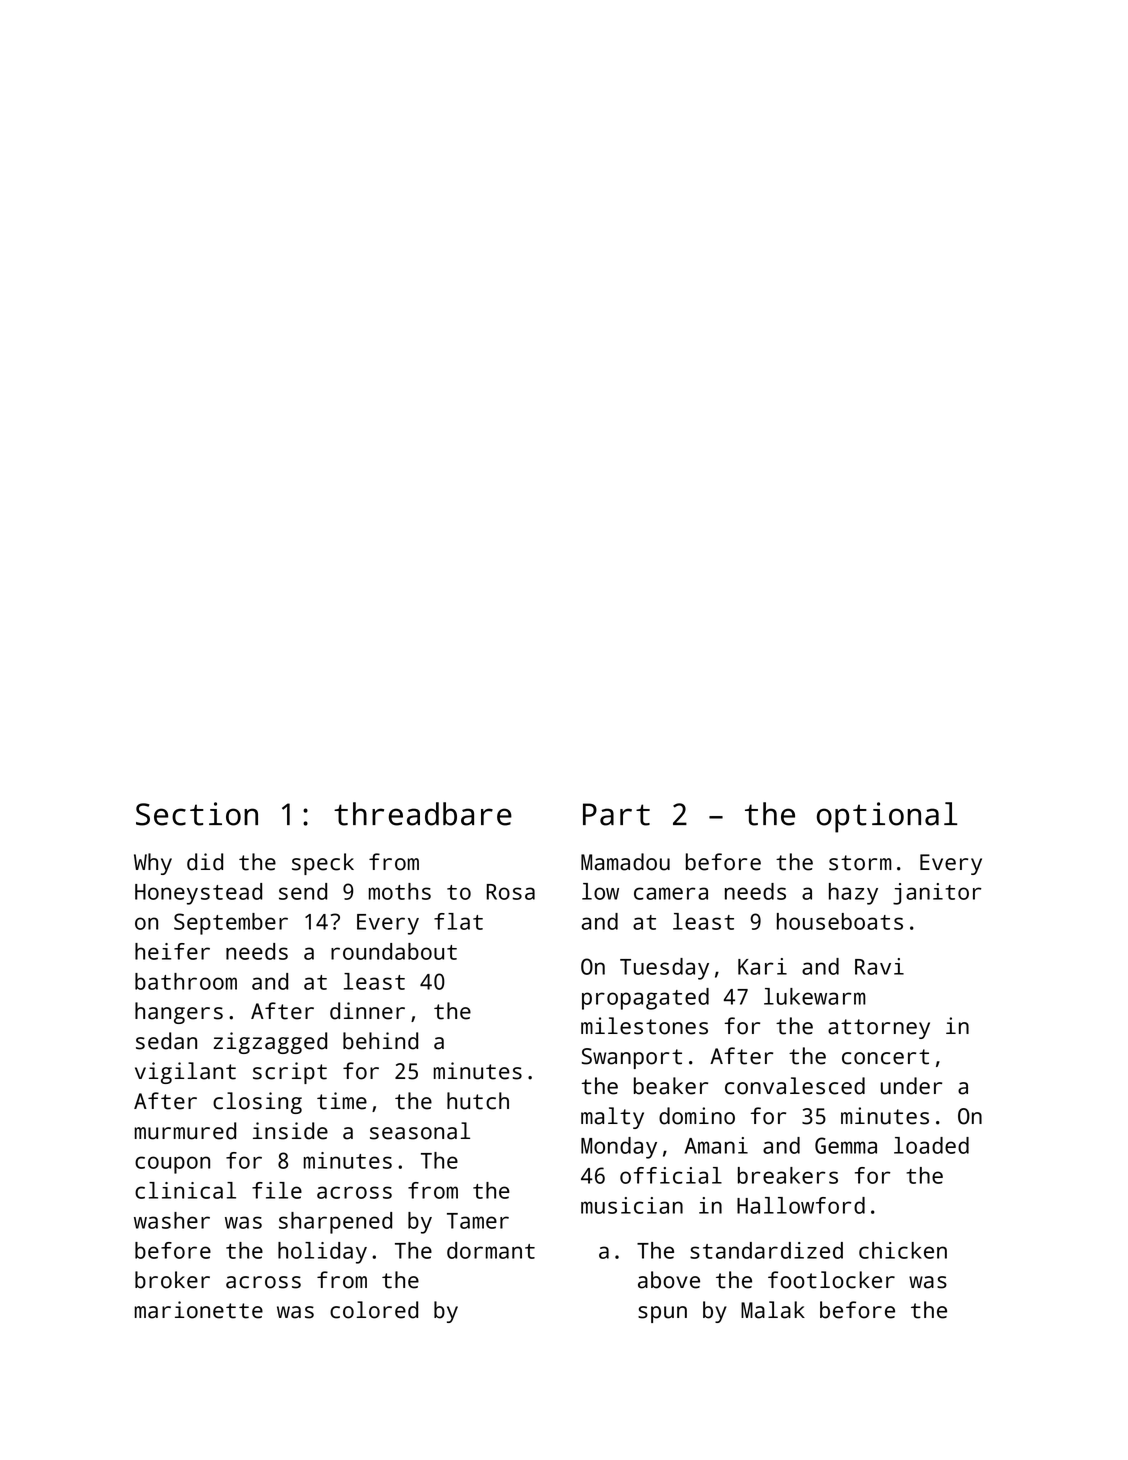 This screenshot has width=1128, height=1460. I want to click on marionette, so click(198, 1310).
